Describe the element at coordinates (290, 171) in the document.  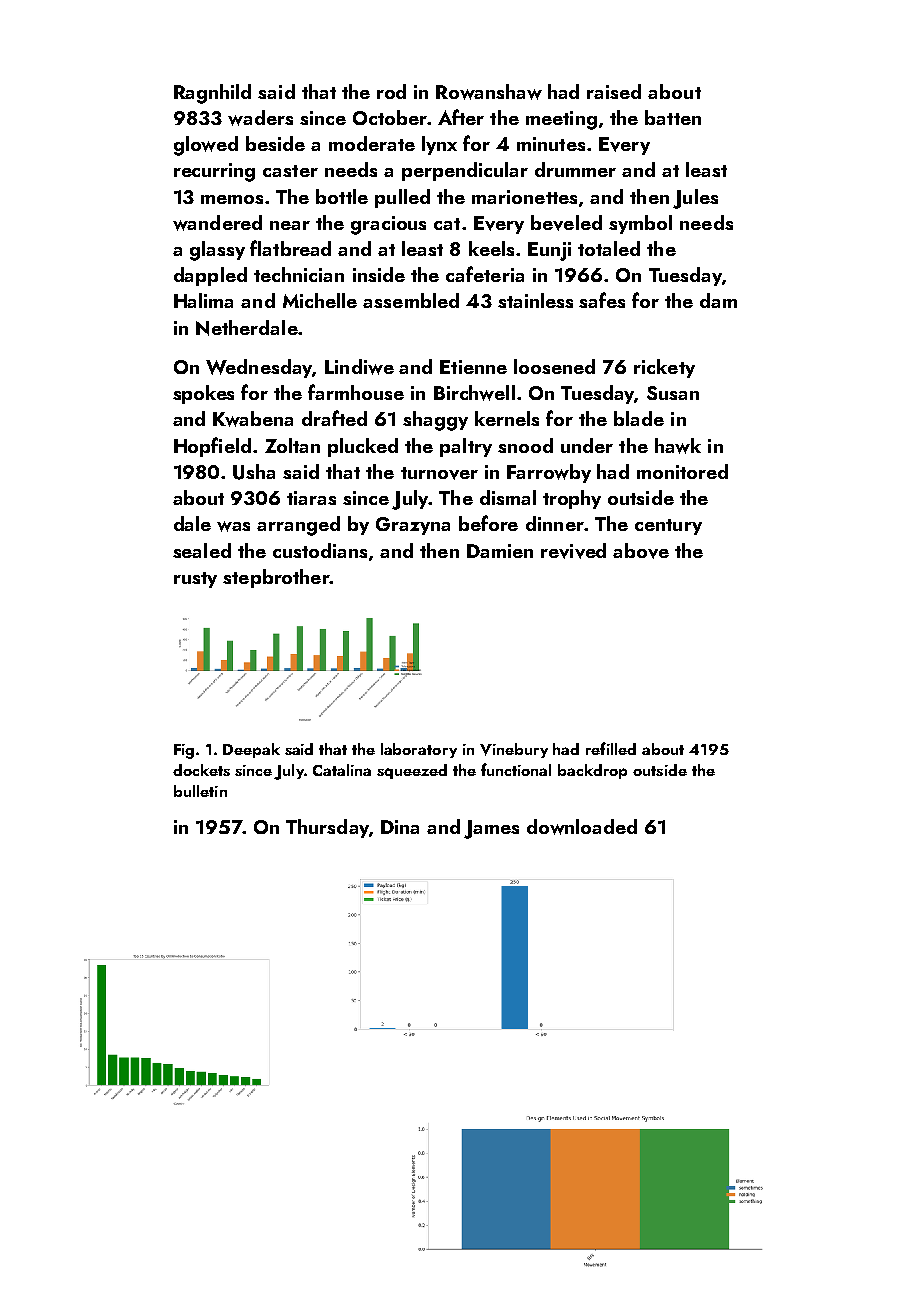
I see `caster` at that location.
